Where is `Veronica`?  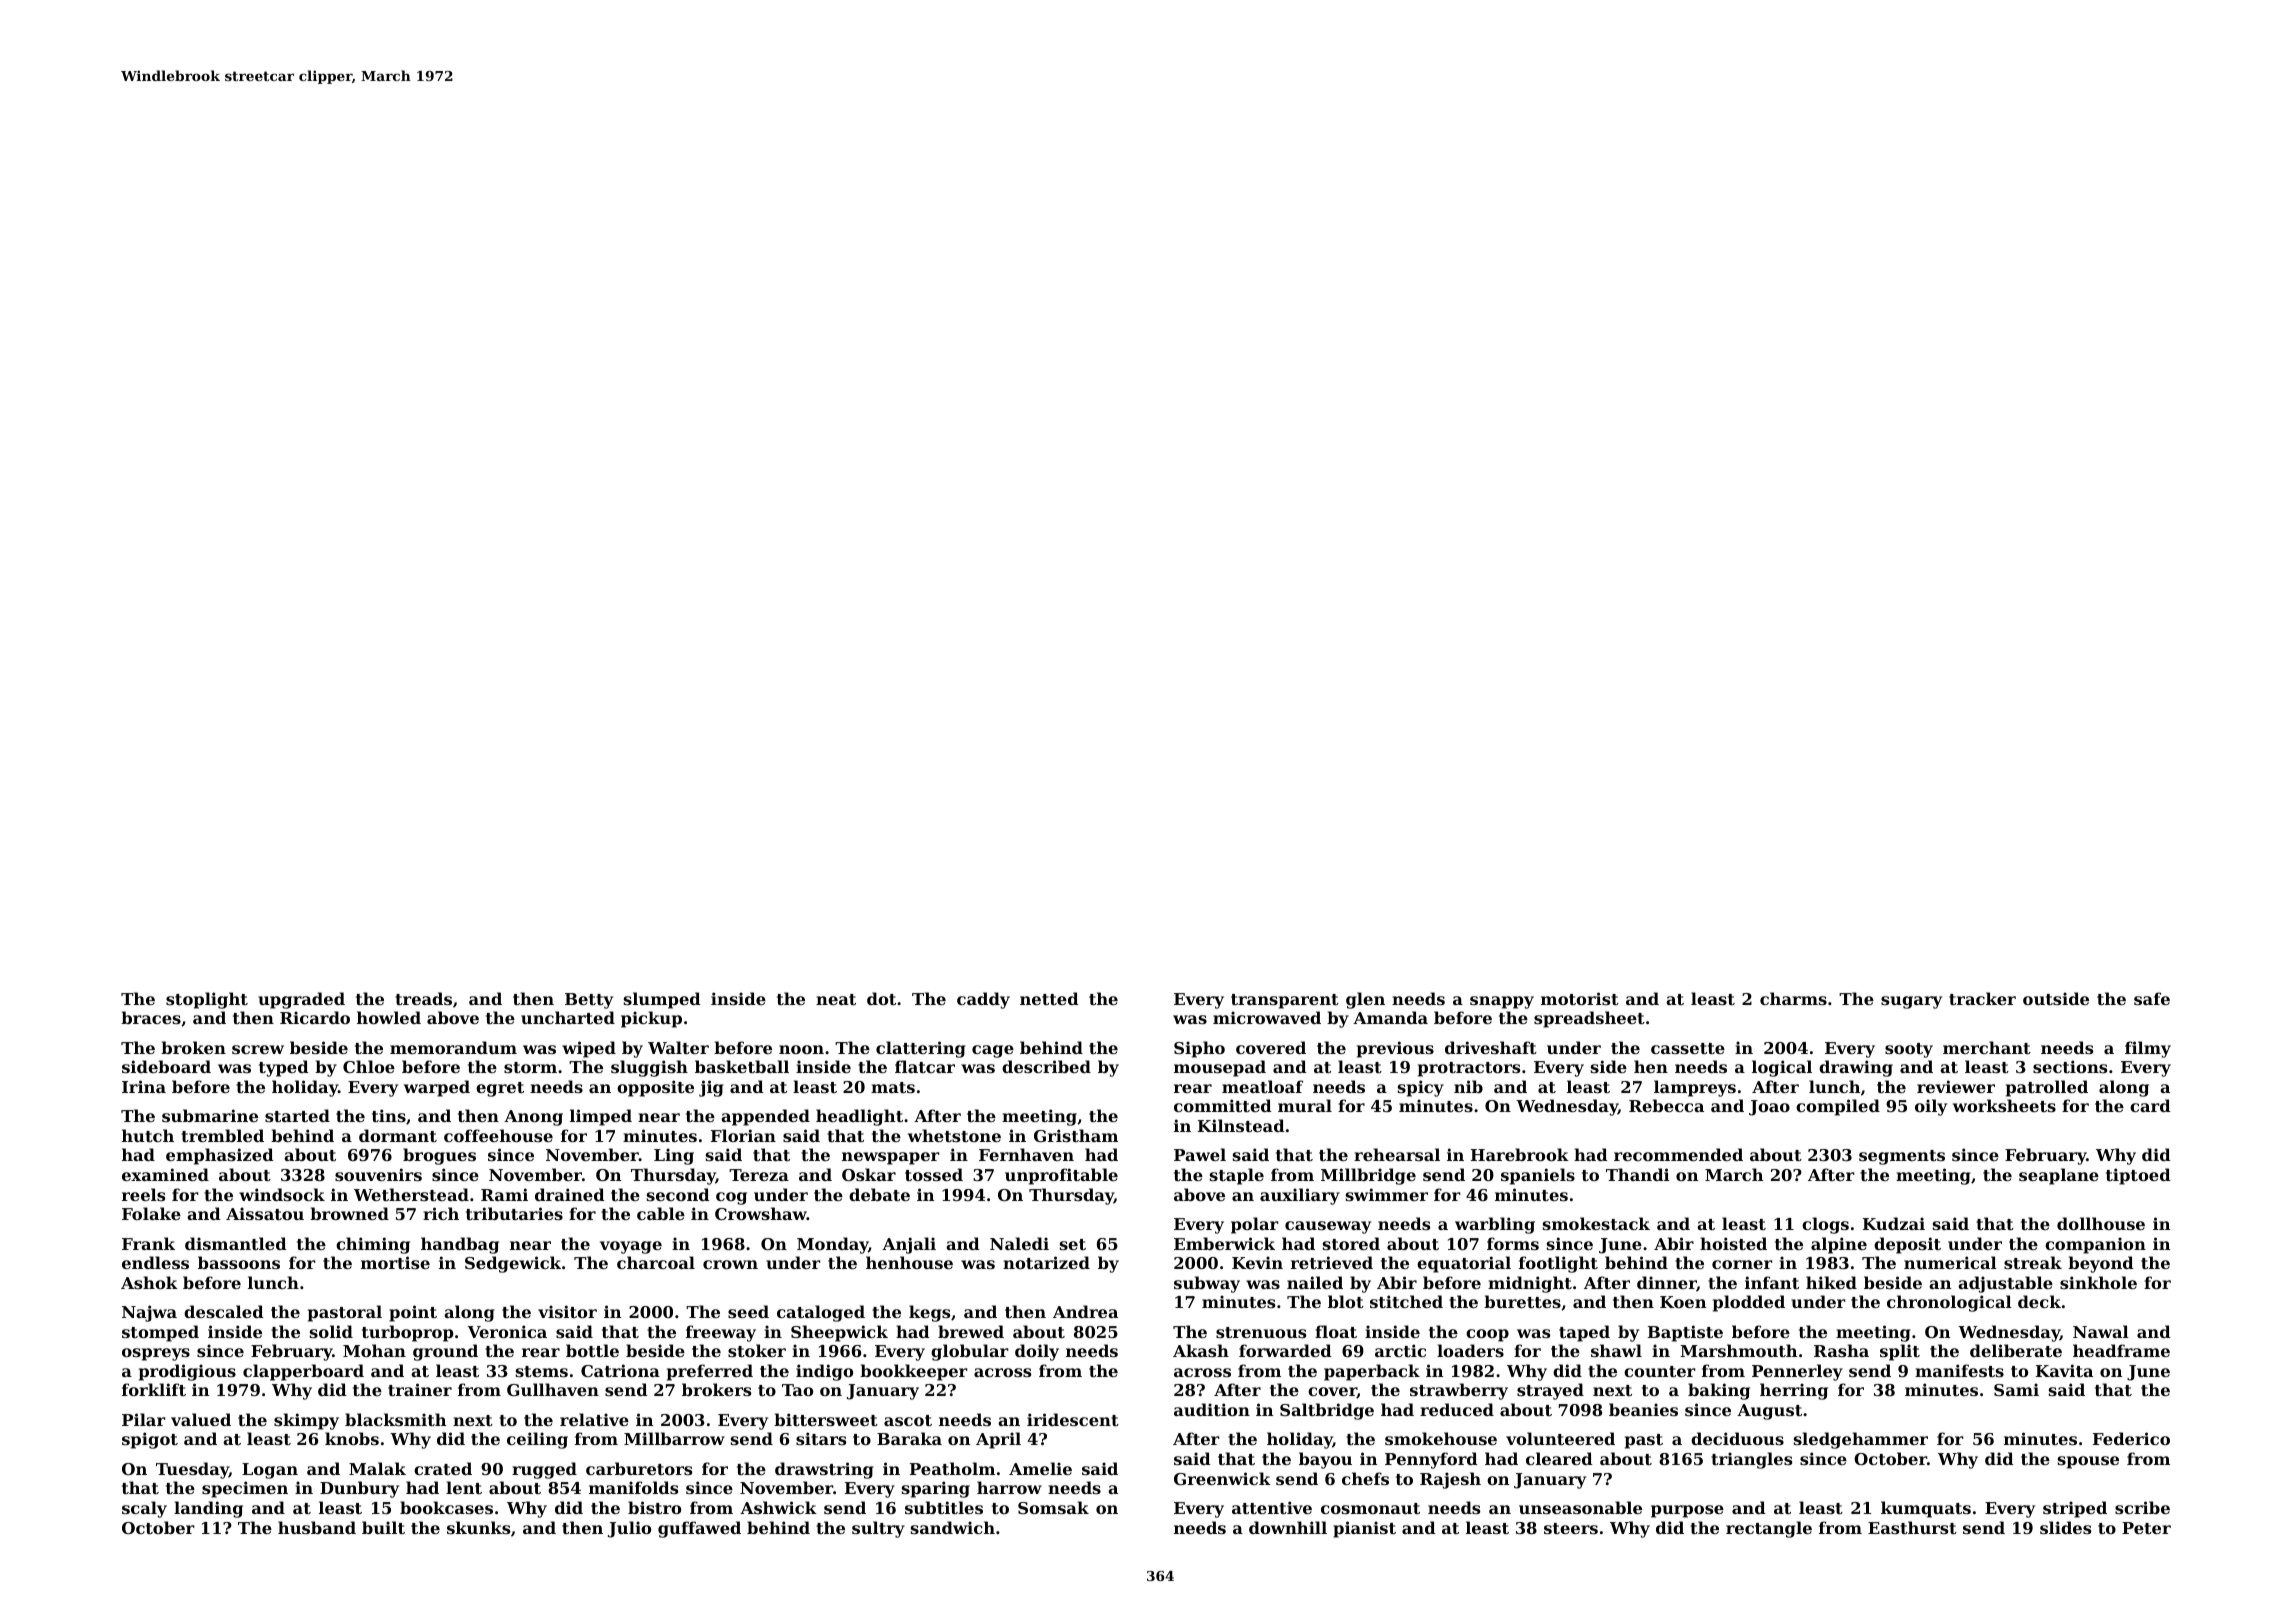
Veronica is located at coordinates (507, 1331).
